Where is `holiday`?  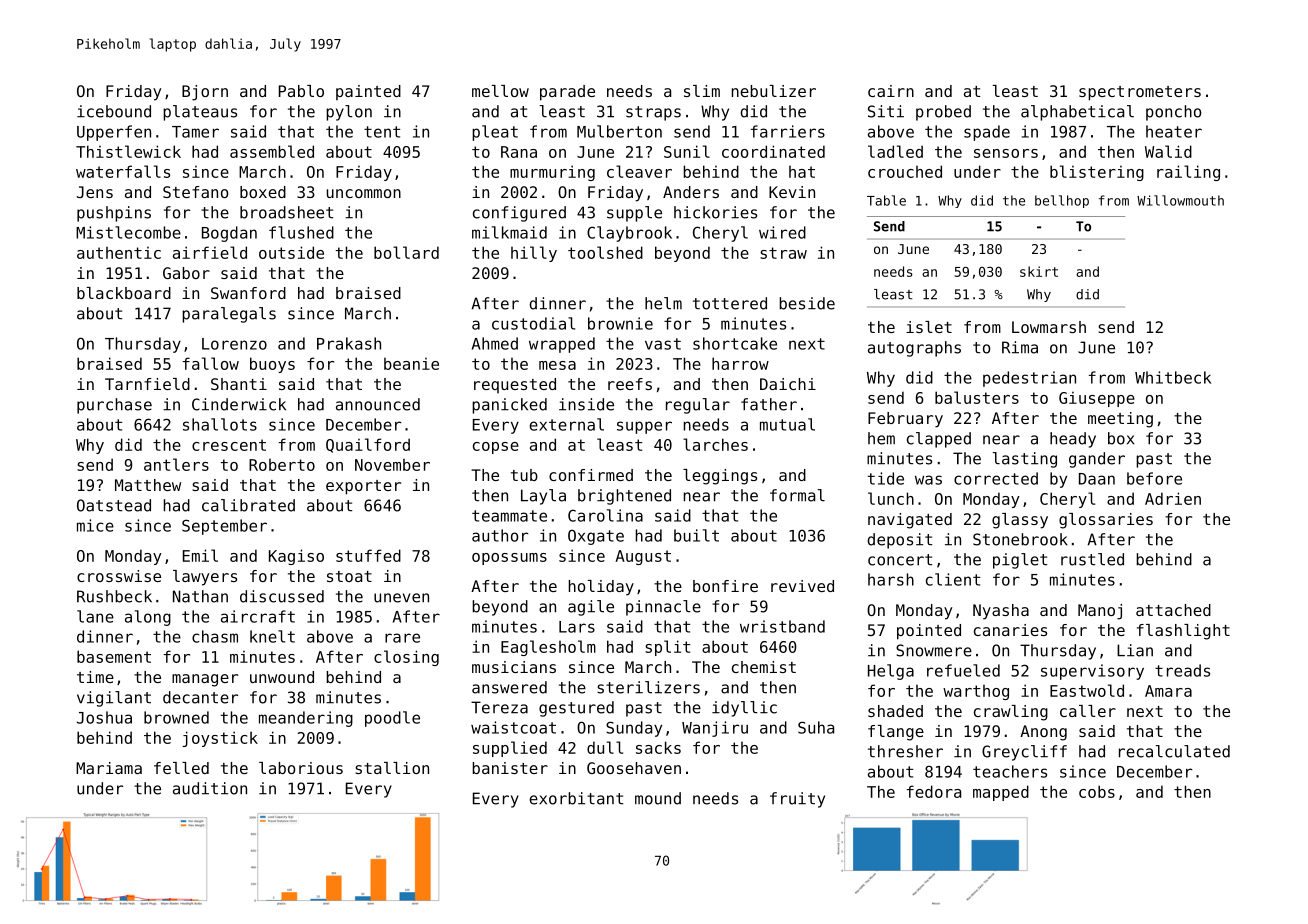
holiday is located at coordinates (601, 588).
